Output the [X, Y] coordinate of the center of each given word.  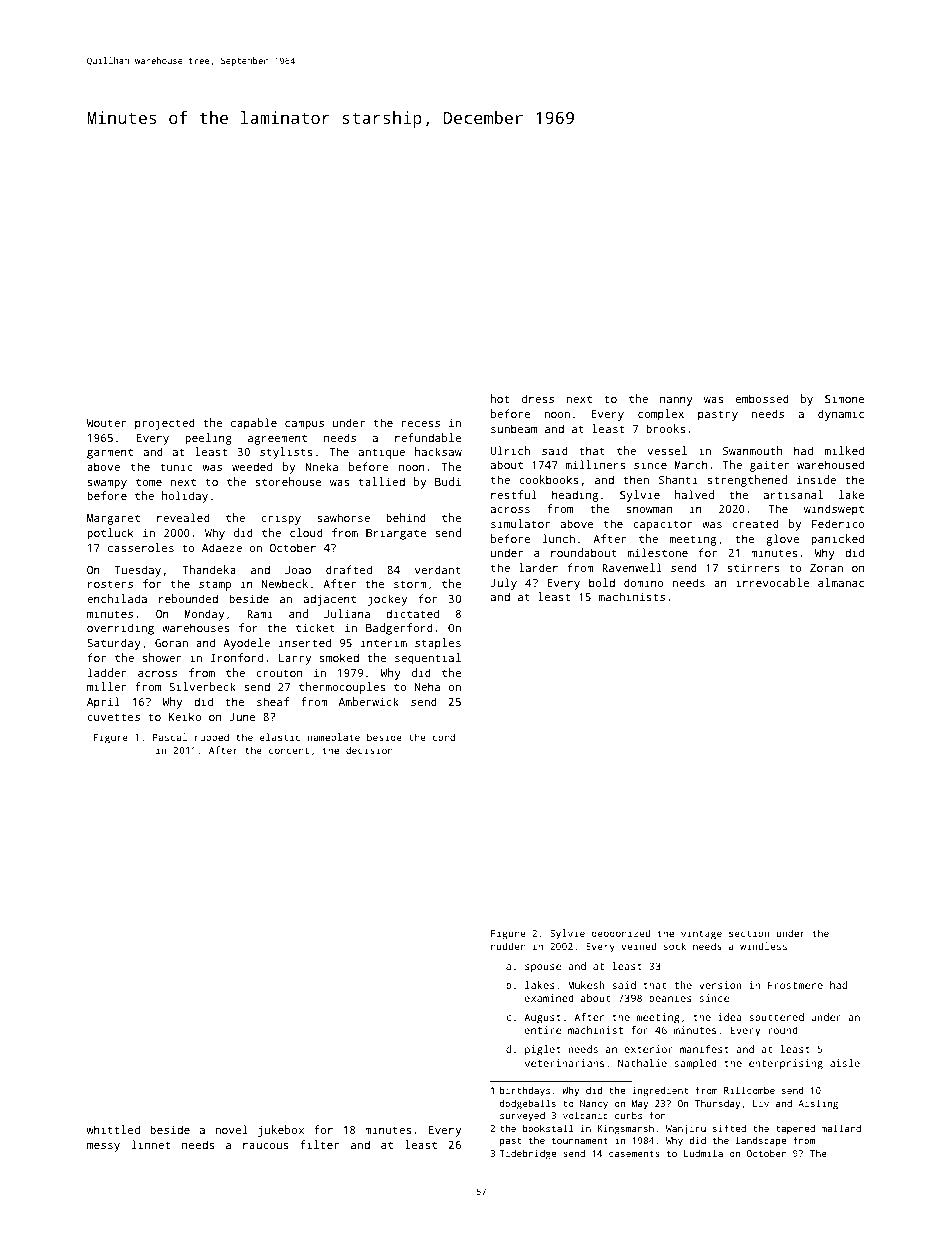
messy [103, 1147]
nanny [676, 401]
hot [500, 398]
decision [369, 750]
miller [106, 686]
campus [304, 425]
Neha [427, 686]
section [749, 933]
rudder [508, 946]
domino [644, 582]
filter [319, 1144]
